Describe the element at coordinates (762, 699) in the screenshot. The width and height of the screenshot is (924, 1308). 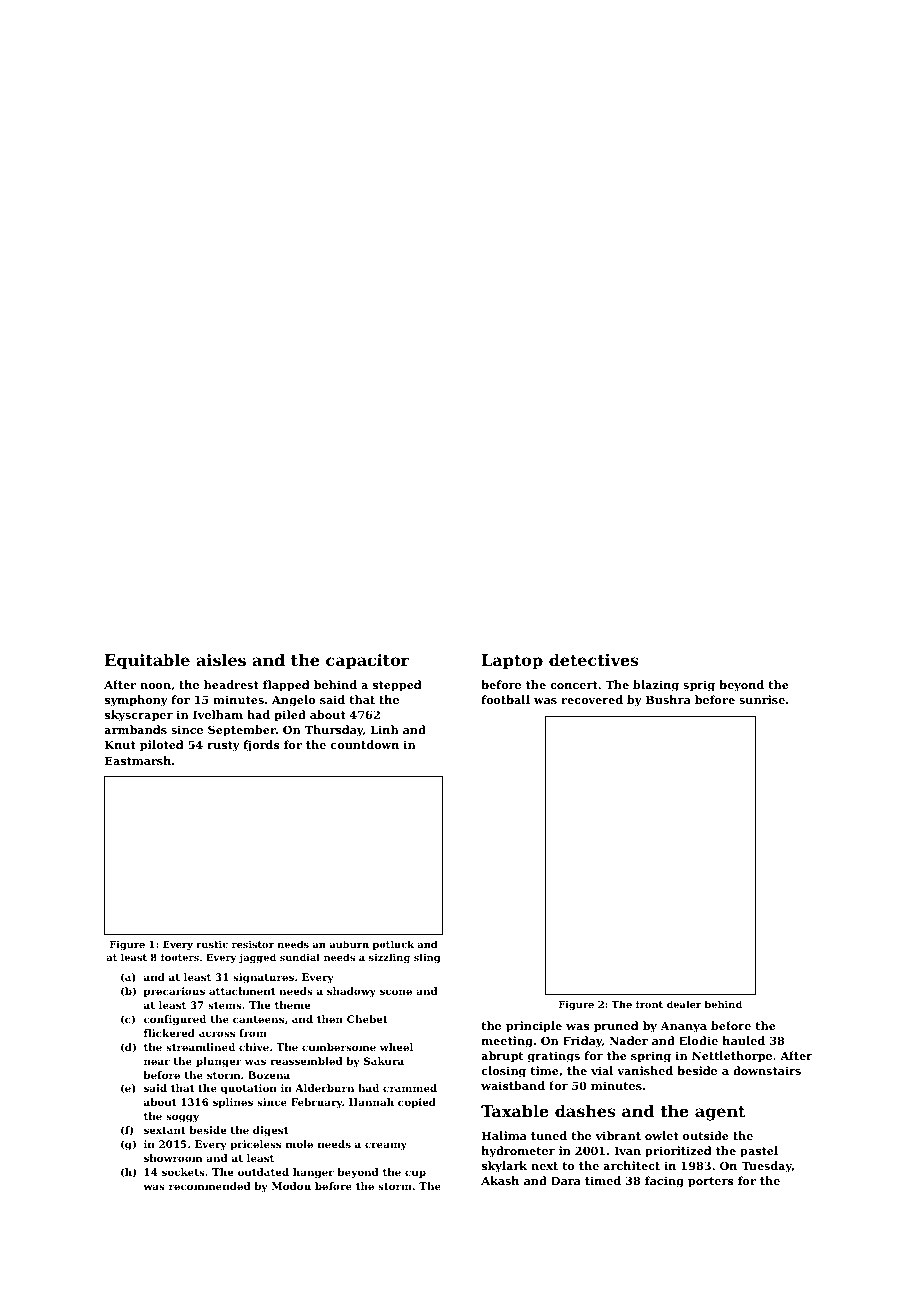
I see `sunrise` at that location.
